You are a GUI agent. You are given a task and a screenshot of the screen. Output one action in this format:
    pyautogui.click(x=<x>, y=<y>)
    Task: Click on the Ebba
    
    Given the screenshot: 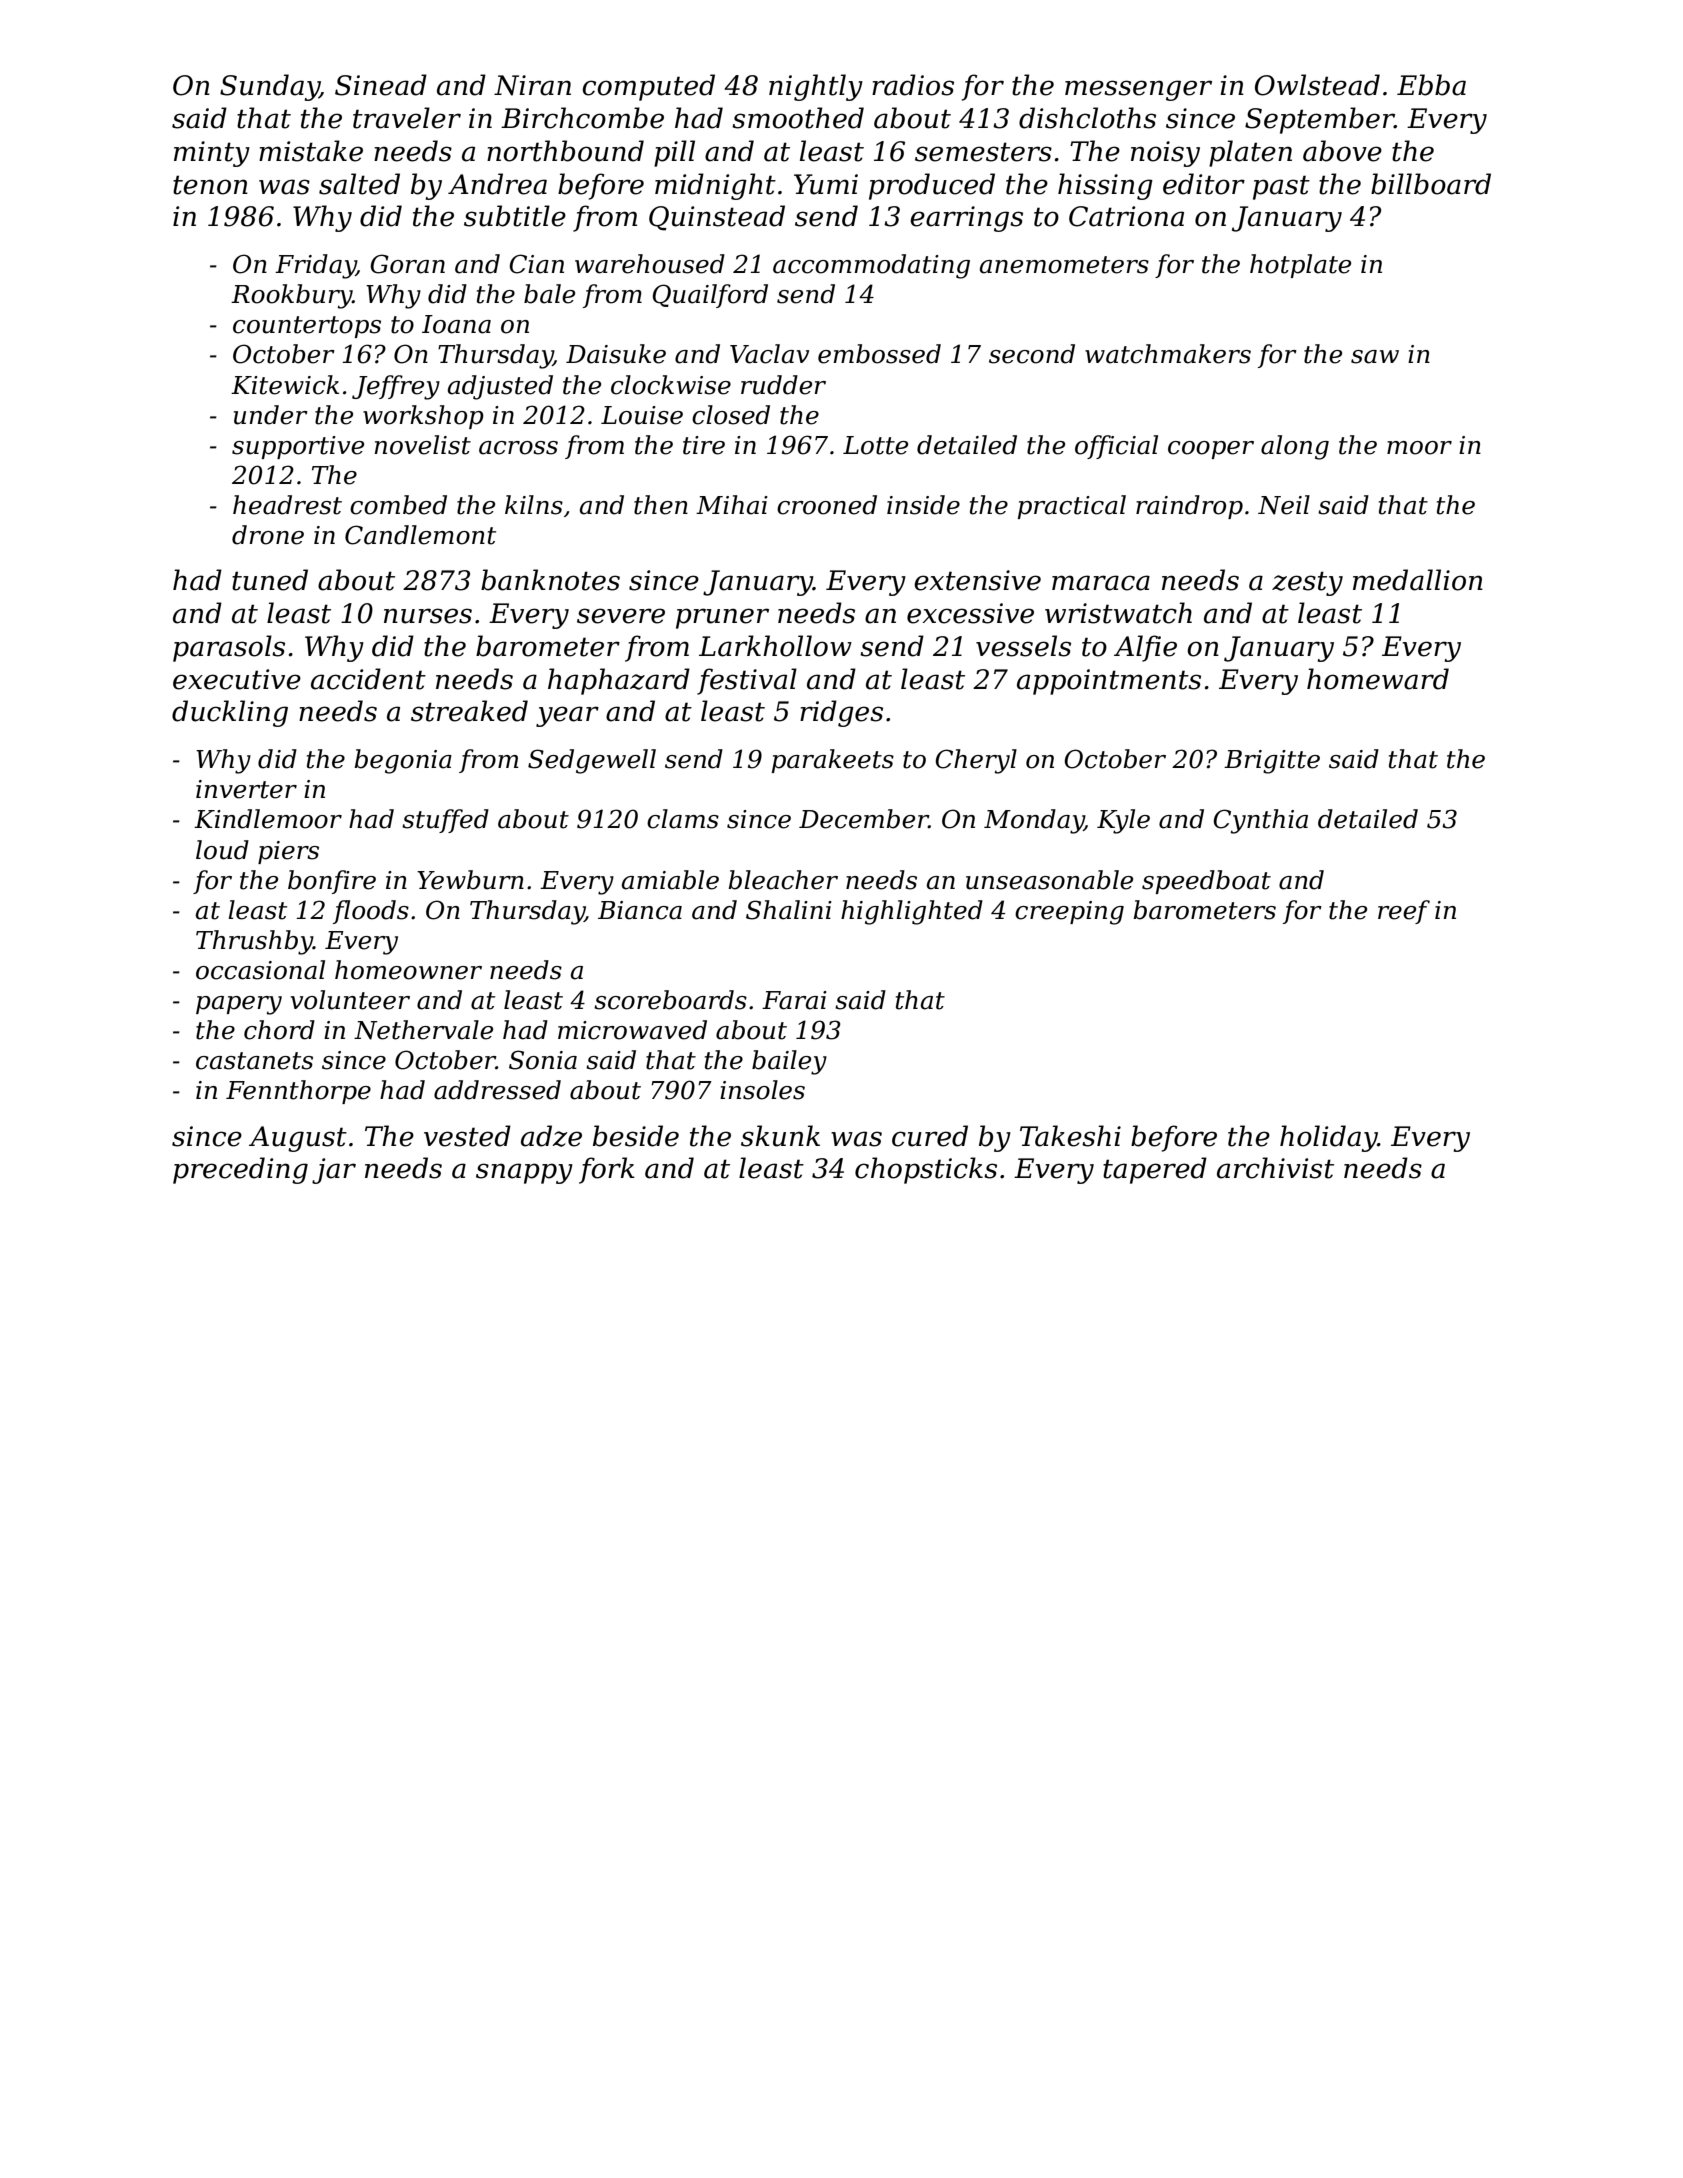 What is the action you would take?
    pyautogui.click(x=1431, y=85)
